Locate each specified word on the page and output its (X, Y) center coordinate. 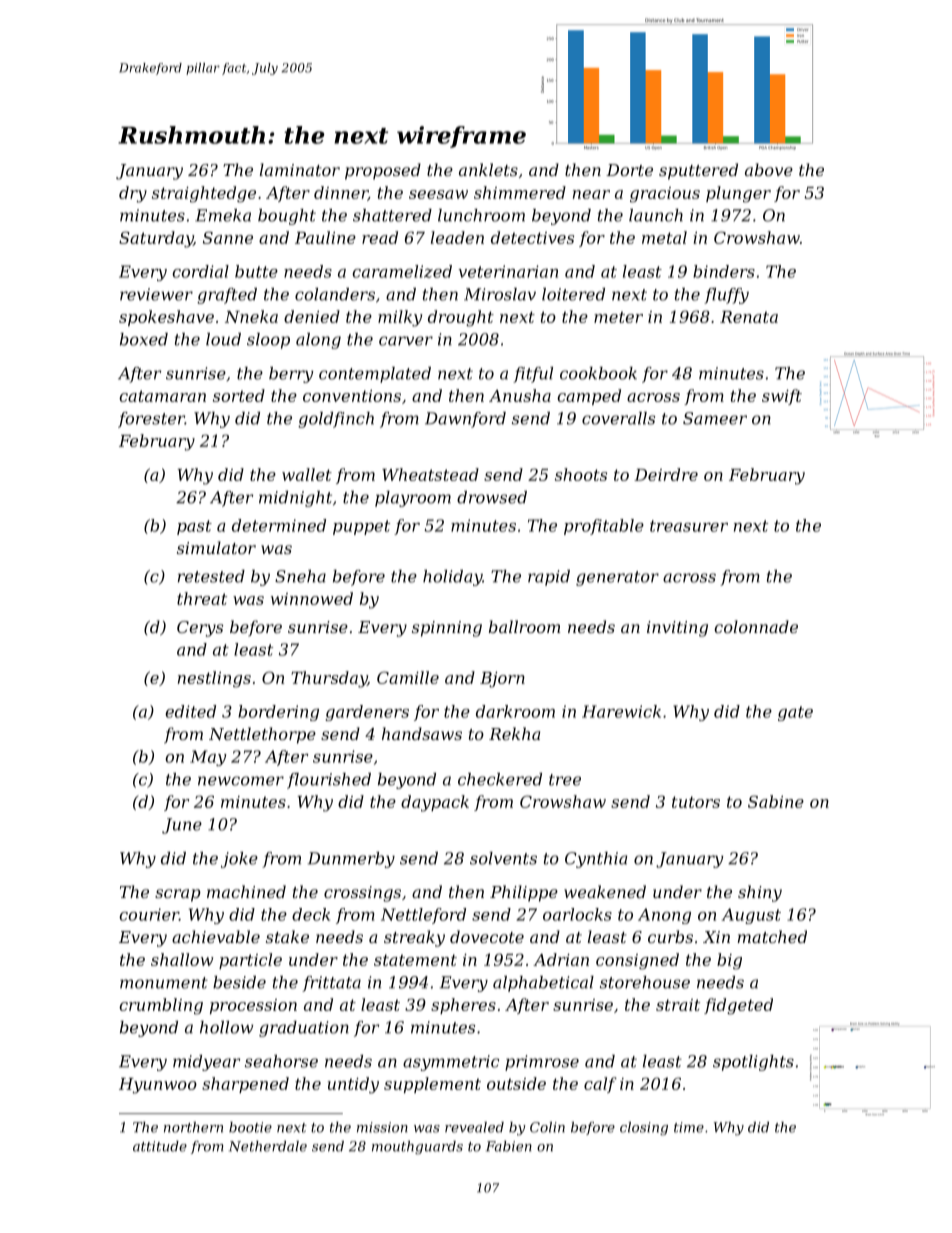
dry (133, 194)
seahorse (281, 1061)
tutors (696, 802)
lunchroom (481, 215)
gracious (665, 195)
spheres (463, 1006)
